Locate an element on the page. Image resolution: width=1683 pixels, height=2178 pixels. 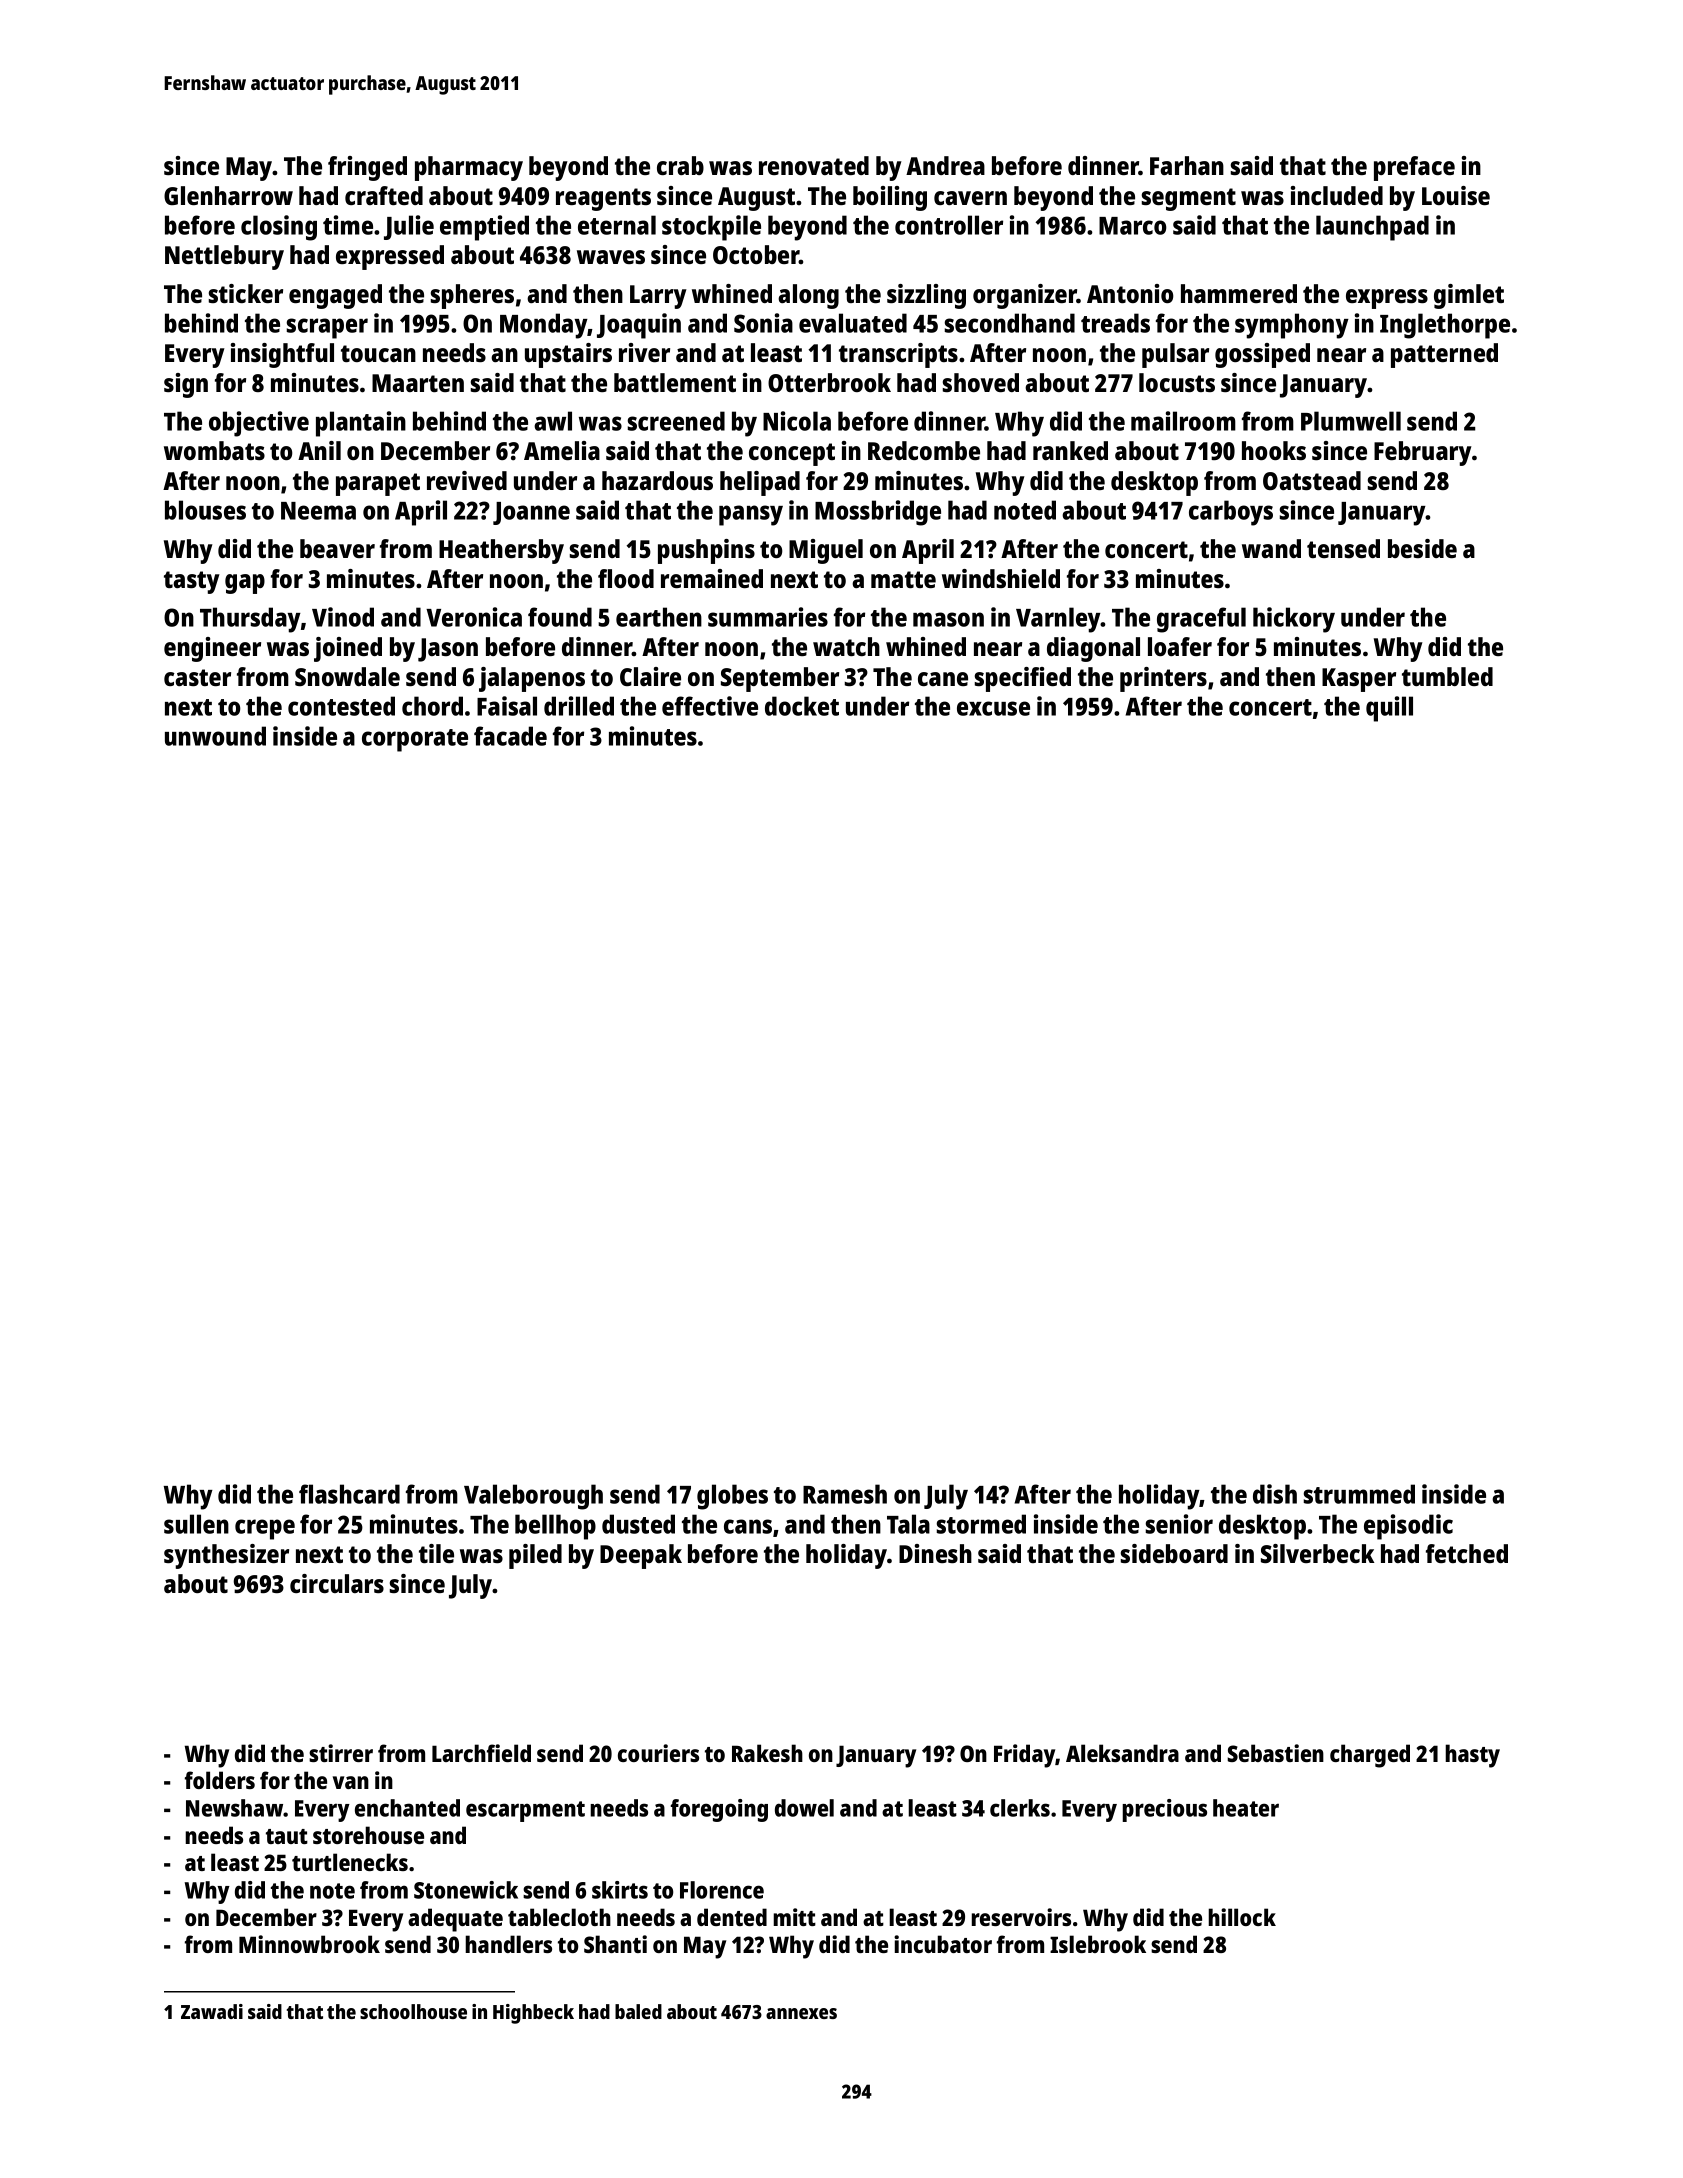
dish is located at coordinates (1275, 1494).
